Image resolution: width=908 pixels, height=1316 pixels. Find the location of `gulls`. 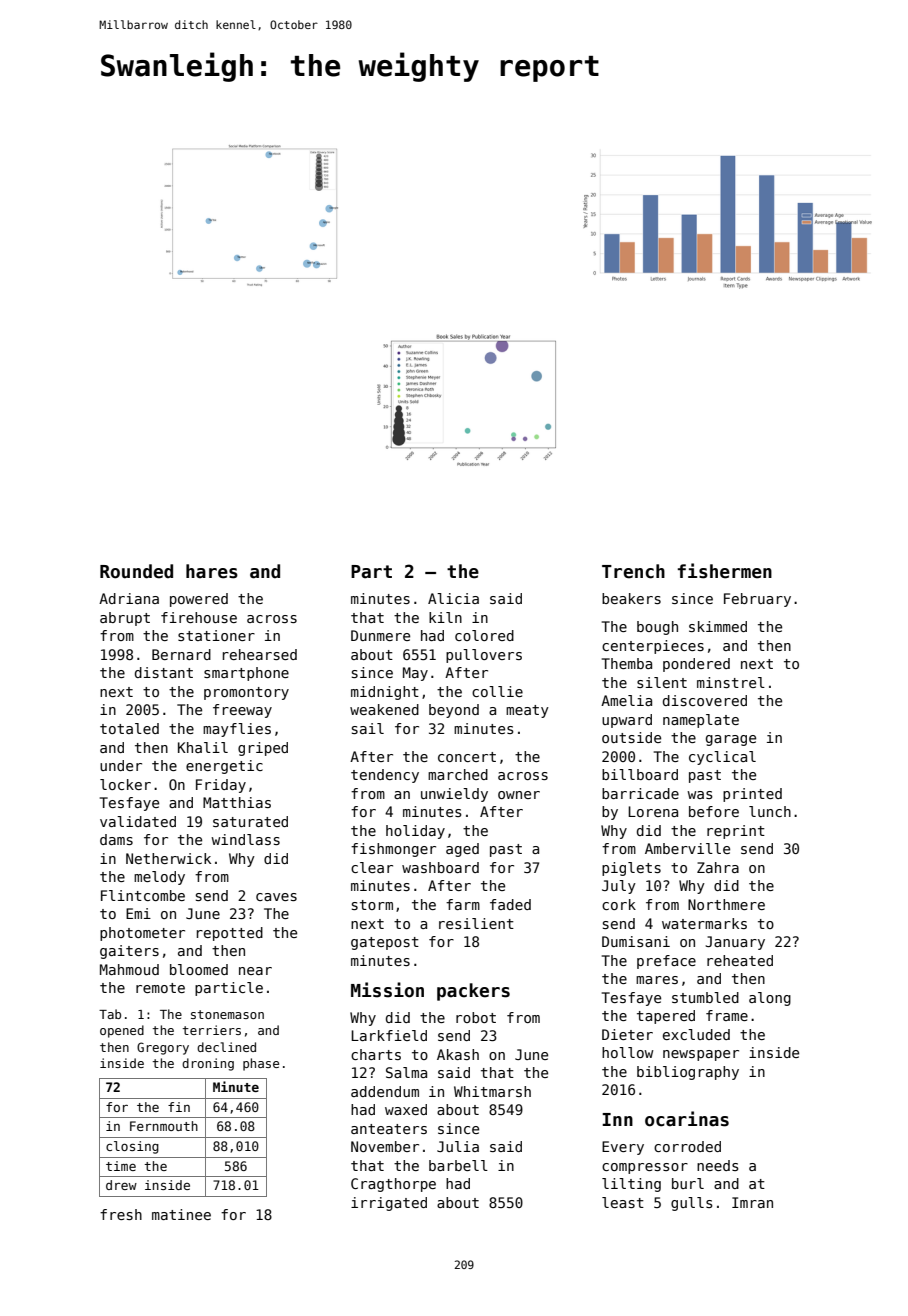

gulls is located at coordinates (692, 1204).
